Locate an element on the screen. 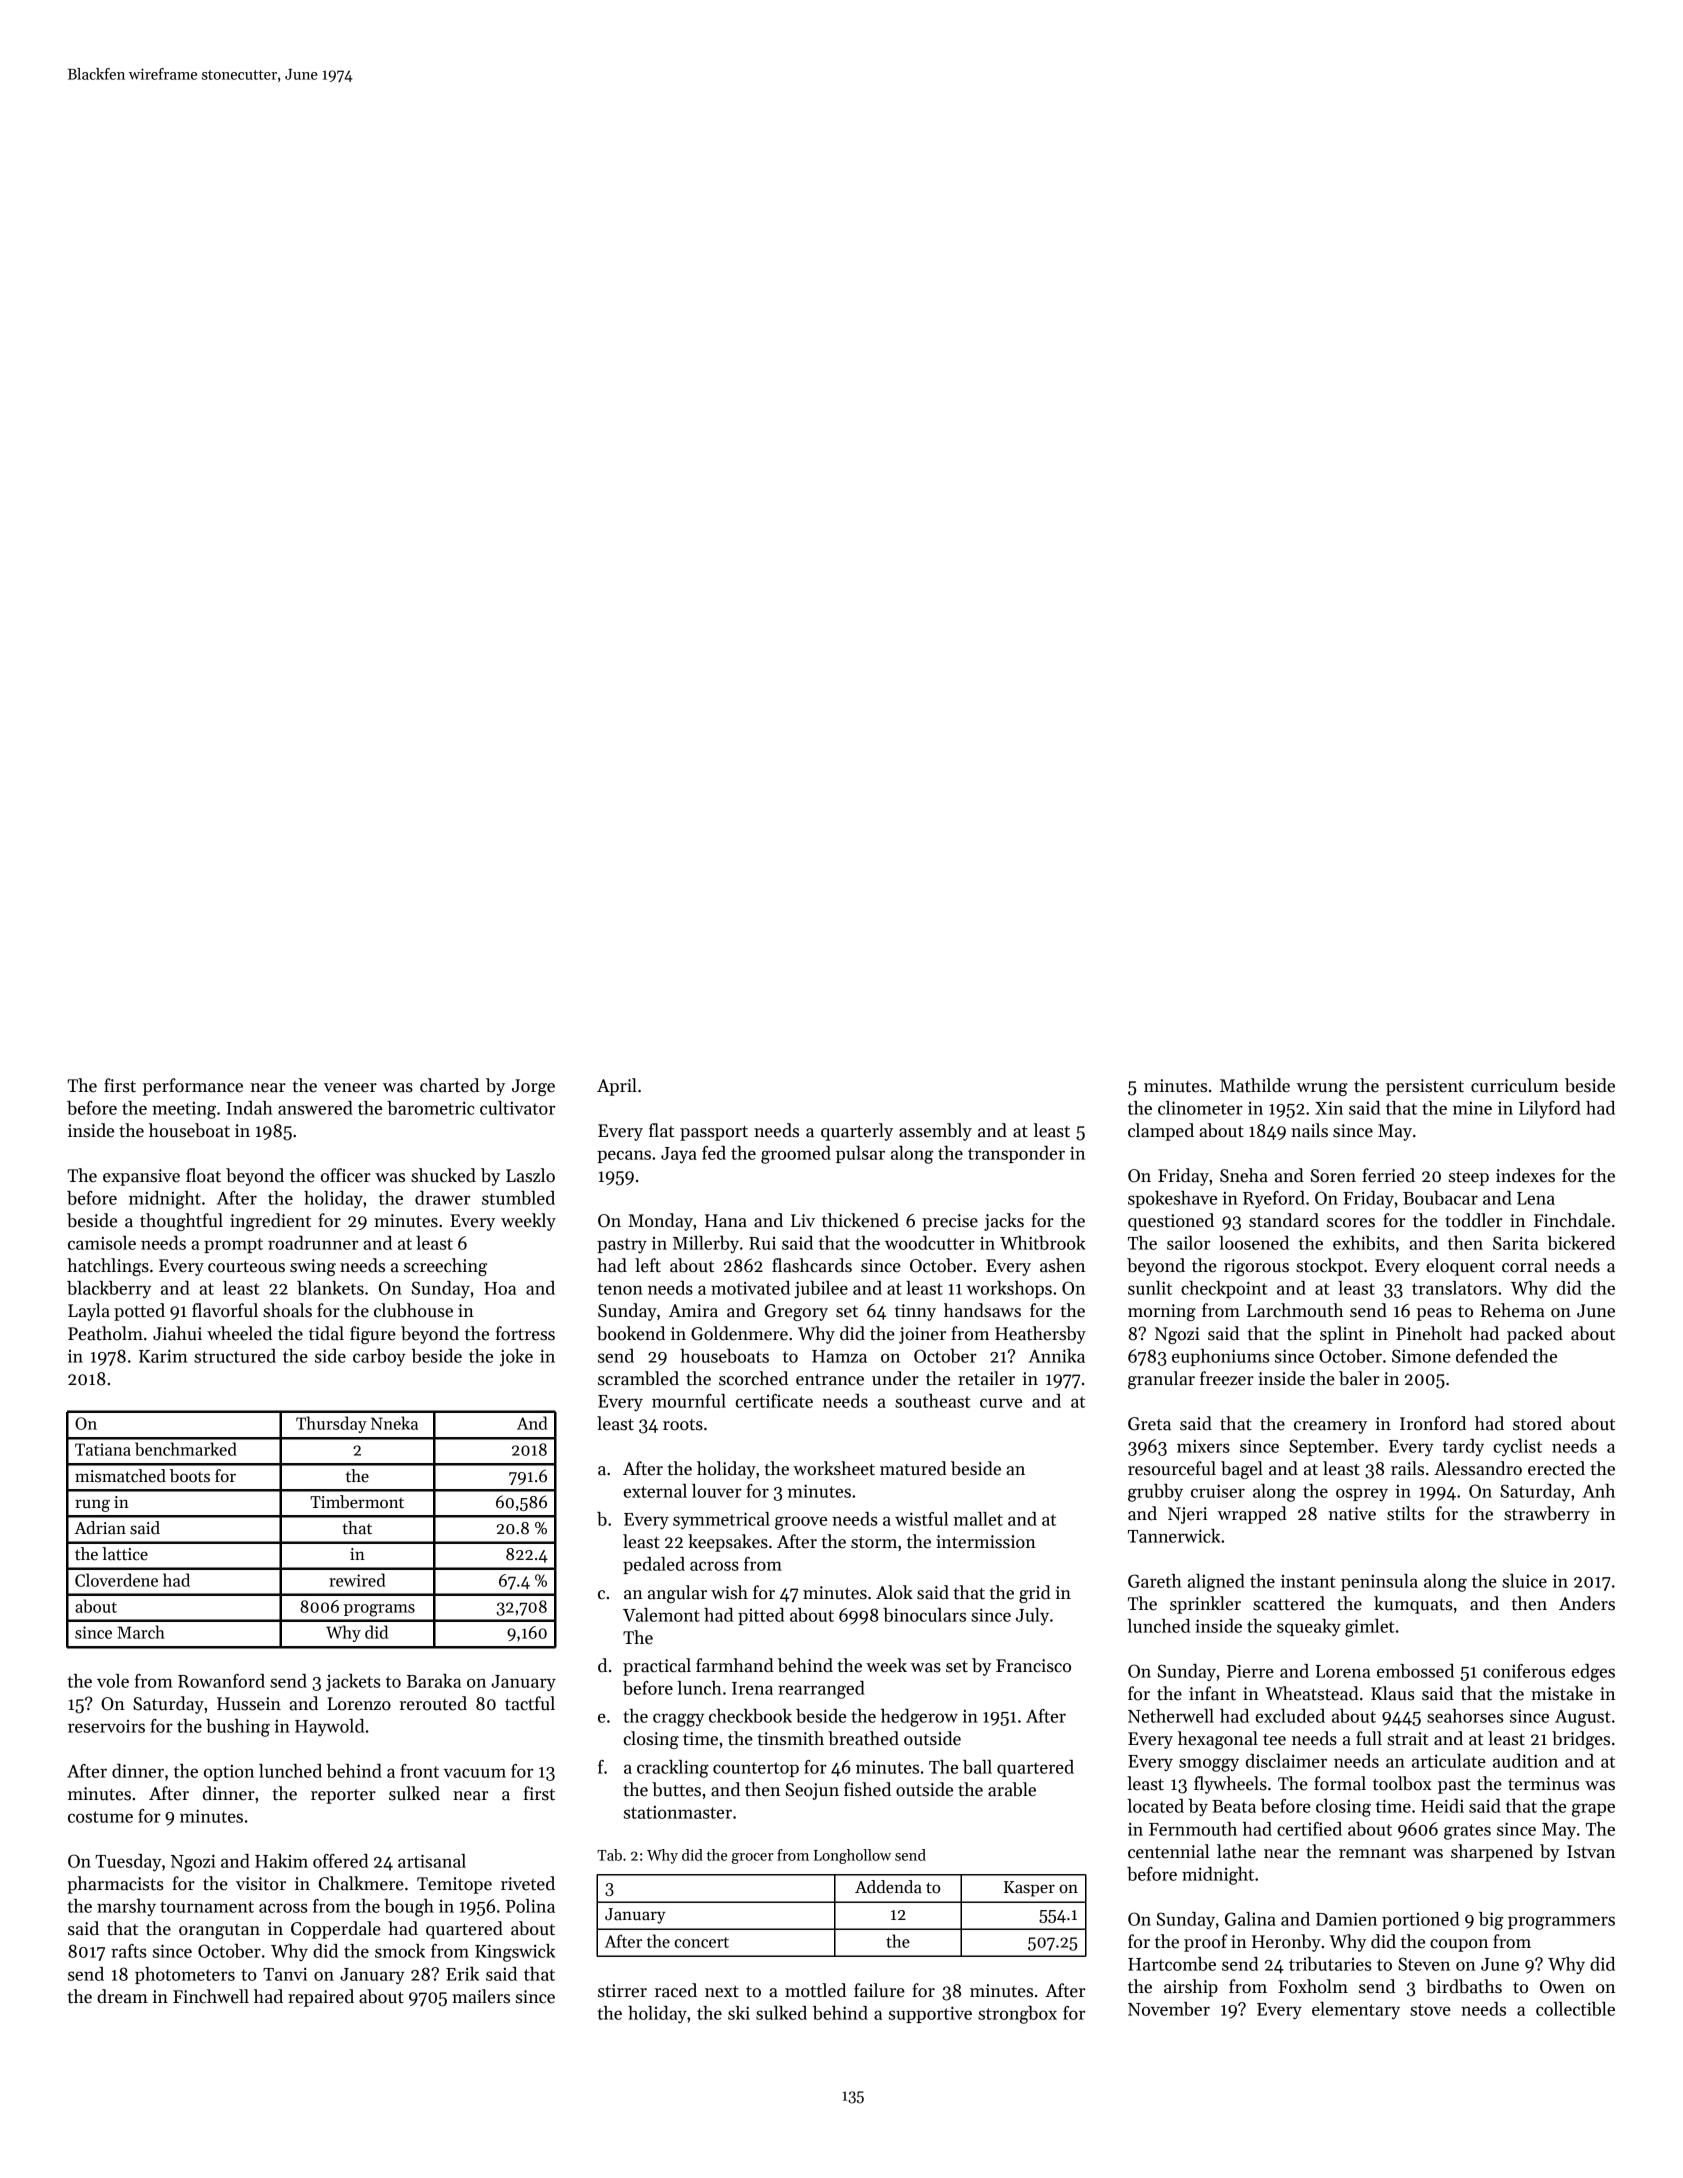 This screenshot has width=1683, height=2178. jackets is located at coordinates (353, 1683).
